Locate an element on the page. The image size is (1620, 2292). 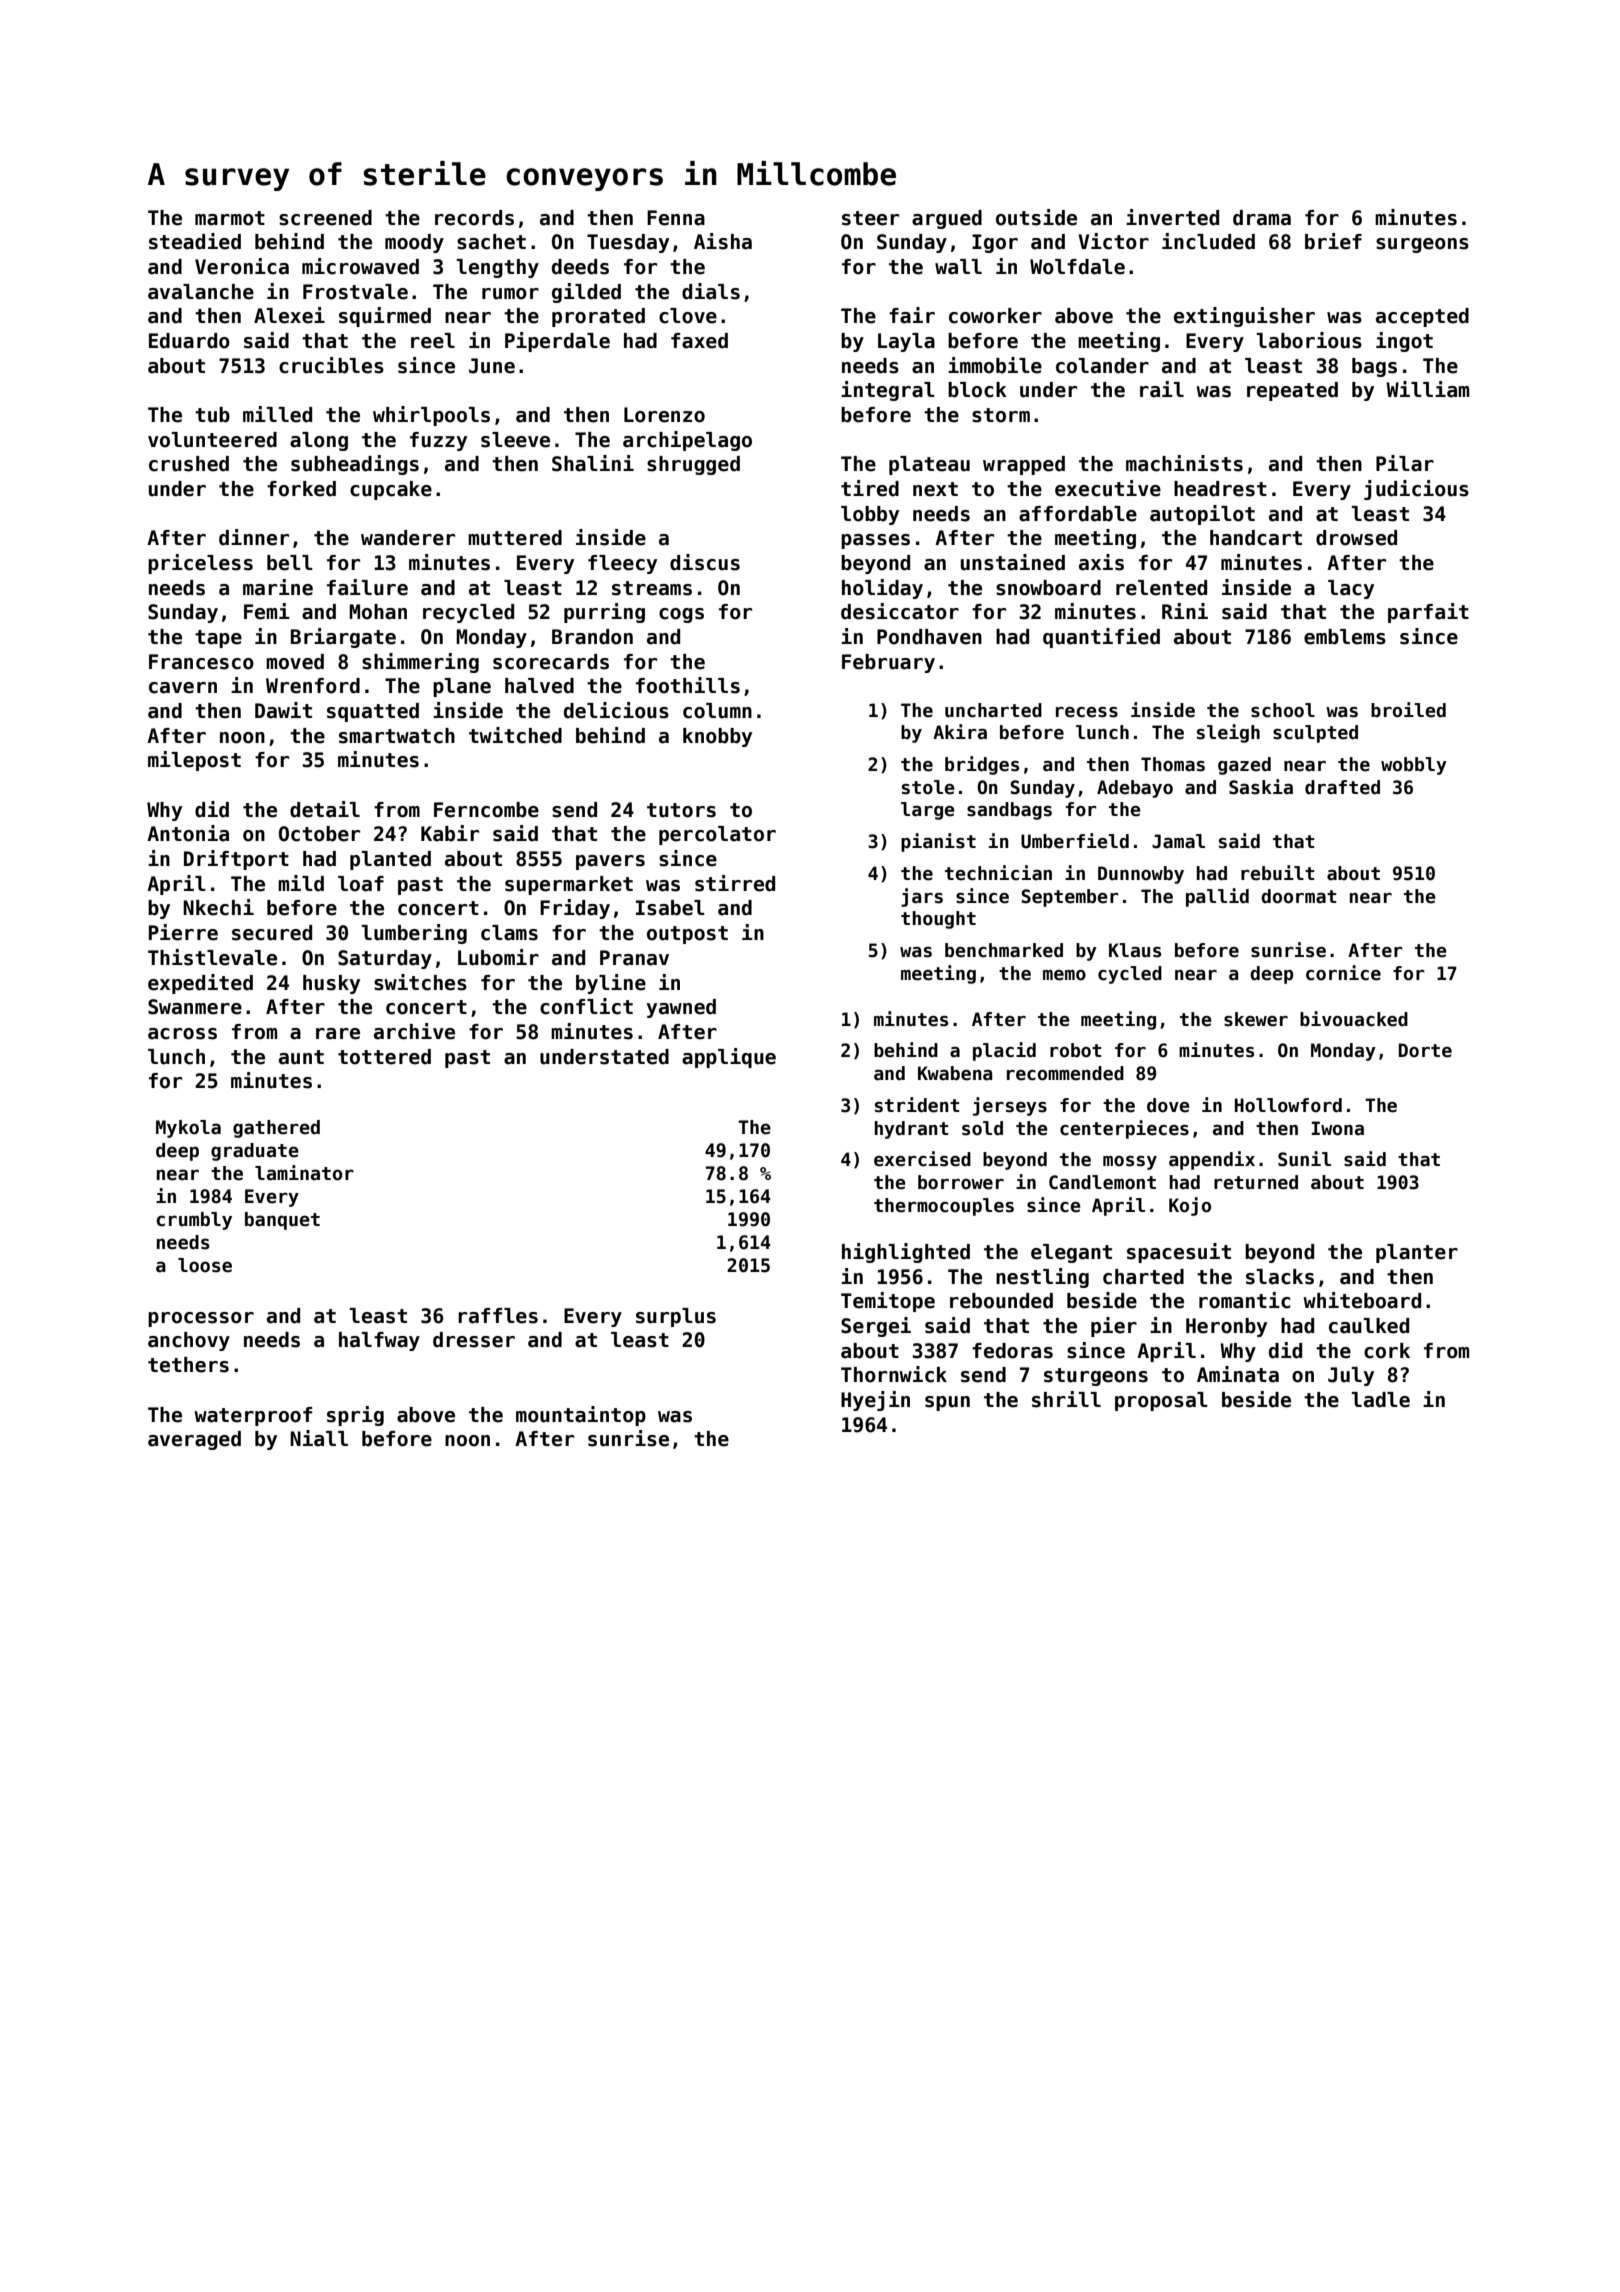
lumbering is located at coordinates (414, 934).
